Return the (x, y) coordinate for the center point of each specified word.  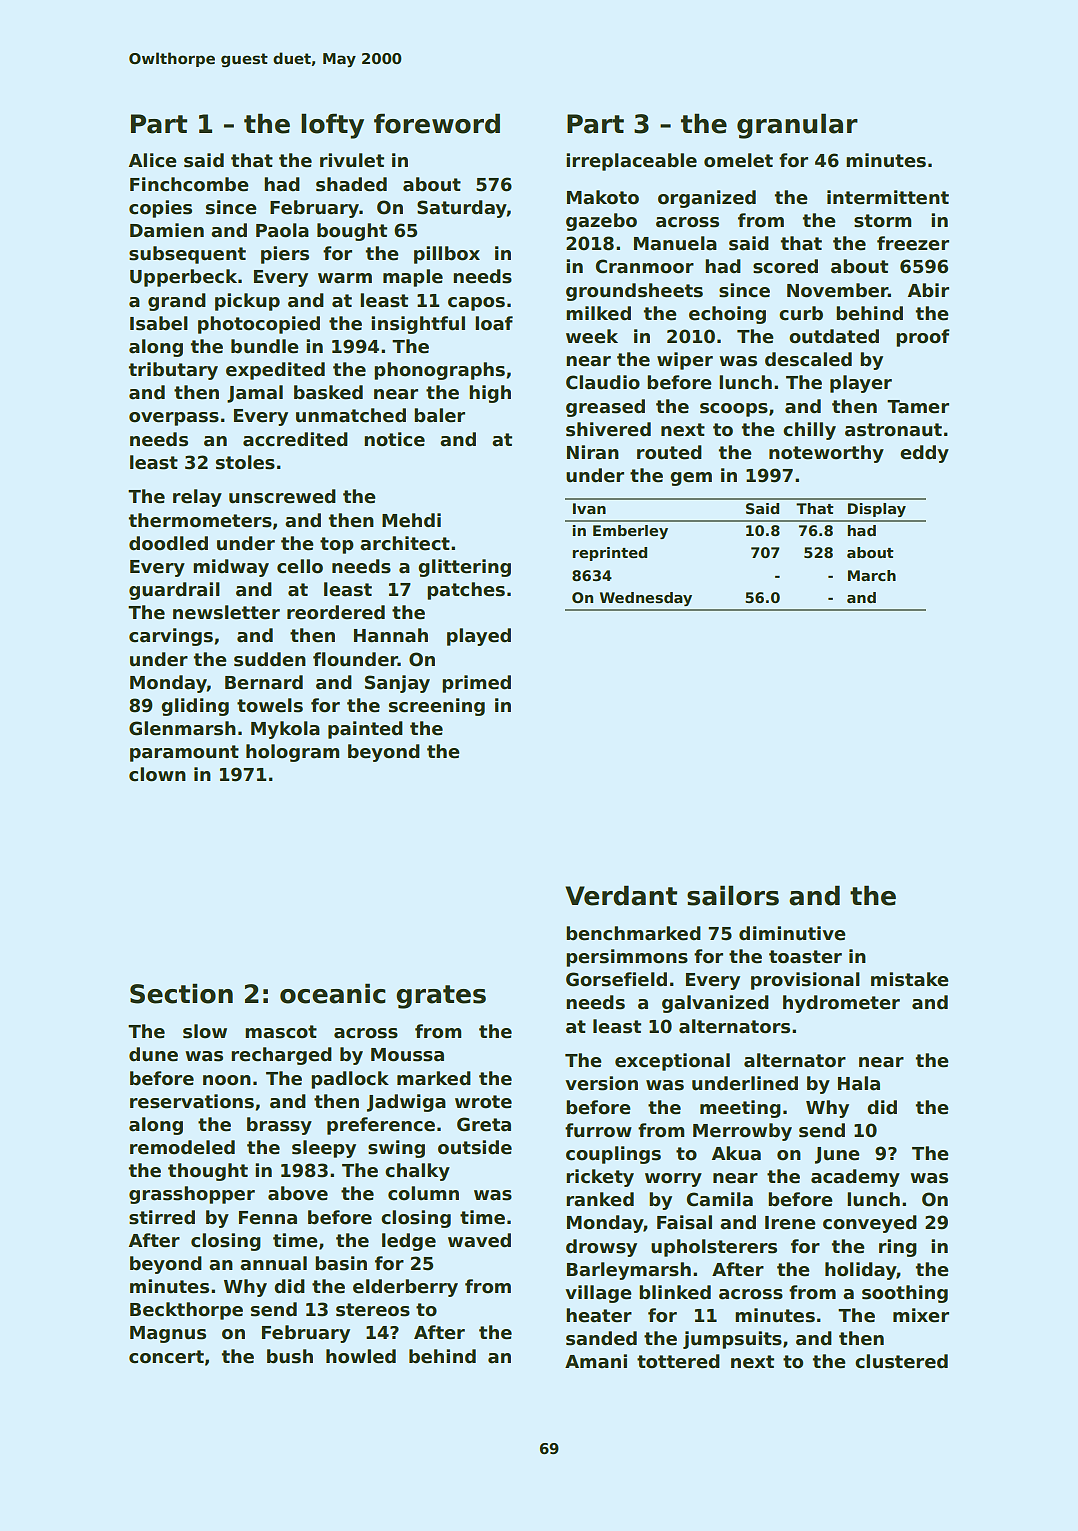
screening (437, 707)
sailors (733, 895)
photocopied (259, 325)
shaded (351, 184)
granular (797, 126)
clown (157, 774)
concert (166, 1357)
